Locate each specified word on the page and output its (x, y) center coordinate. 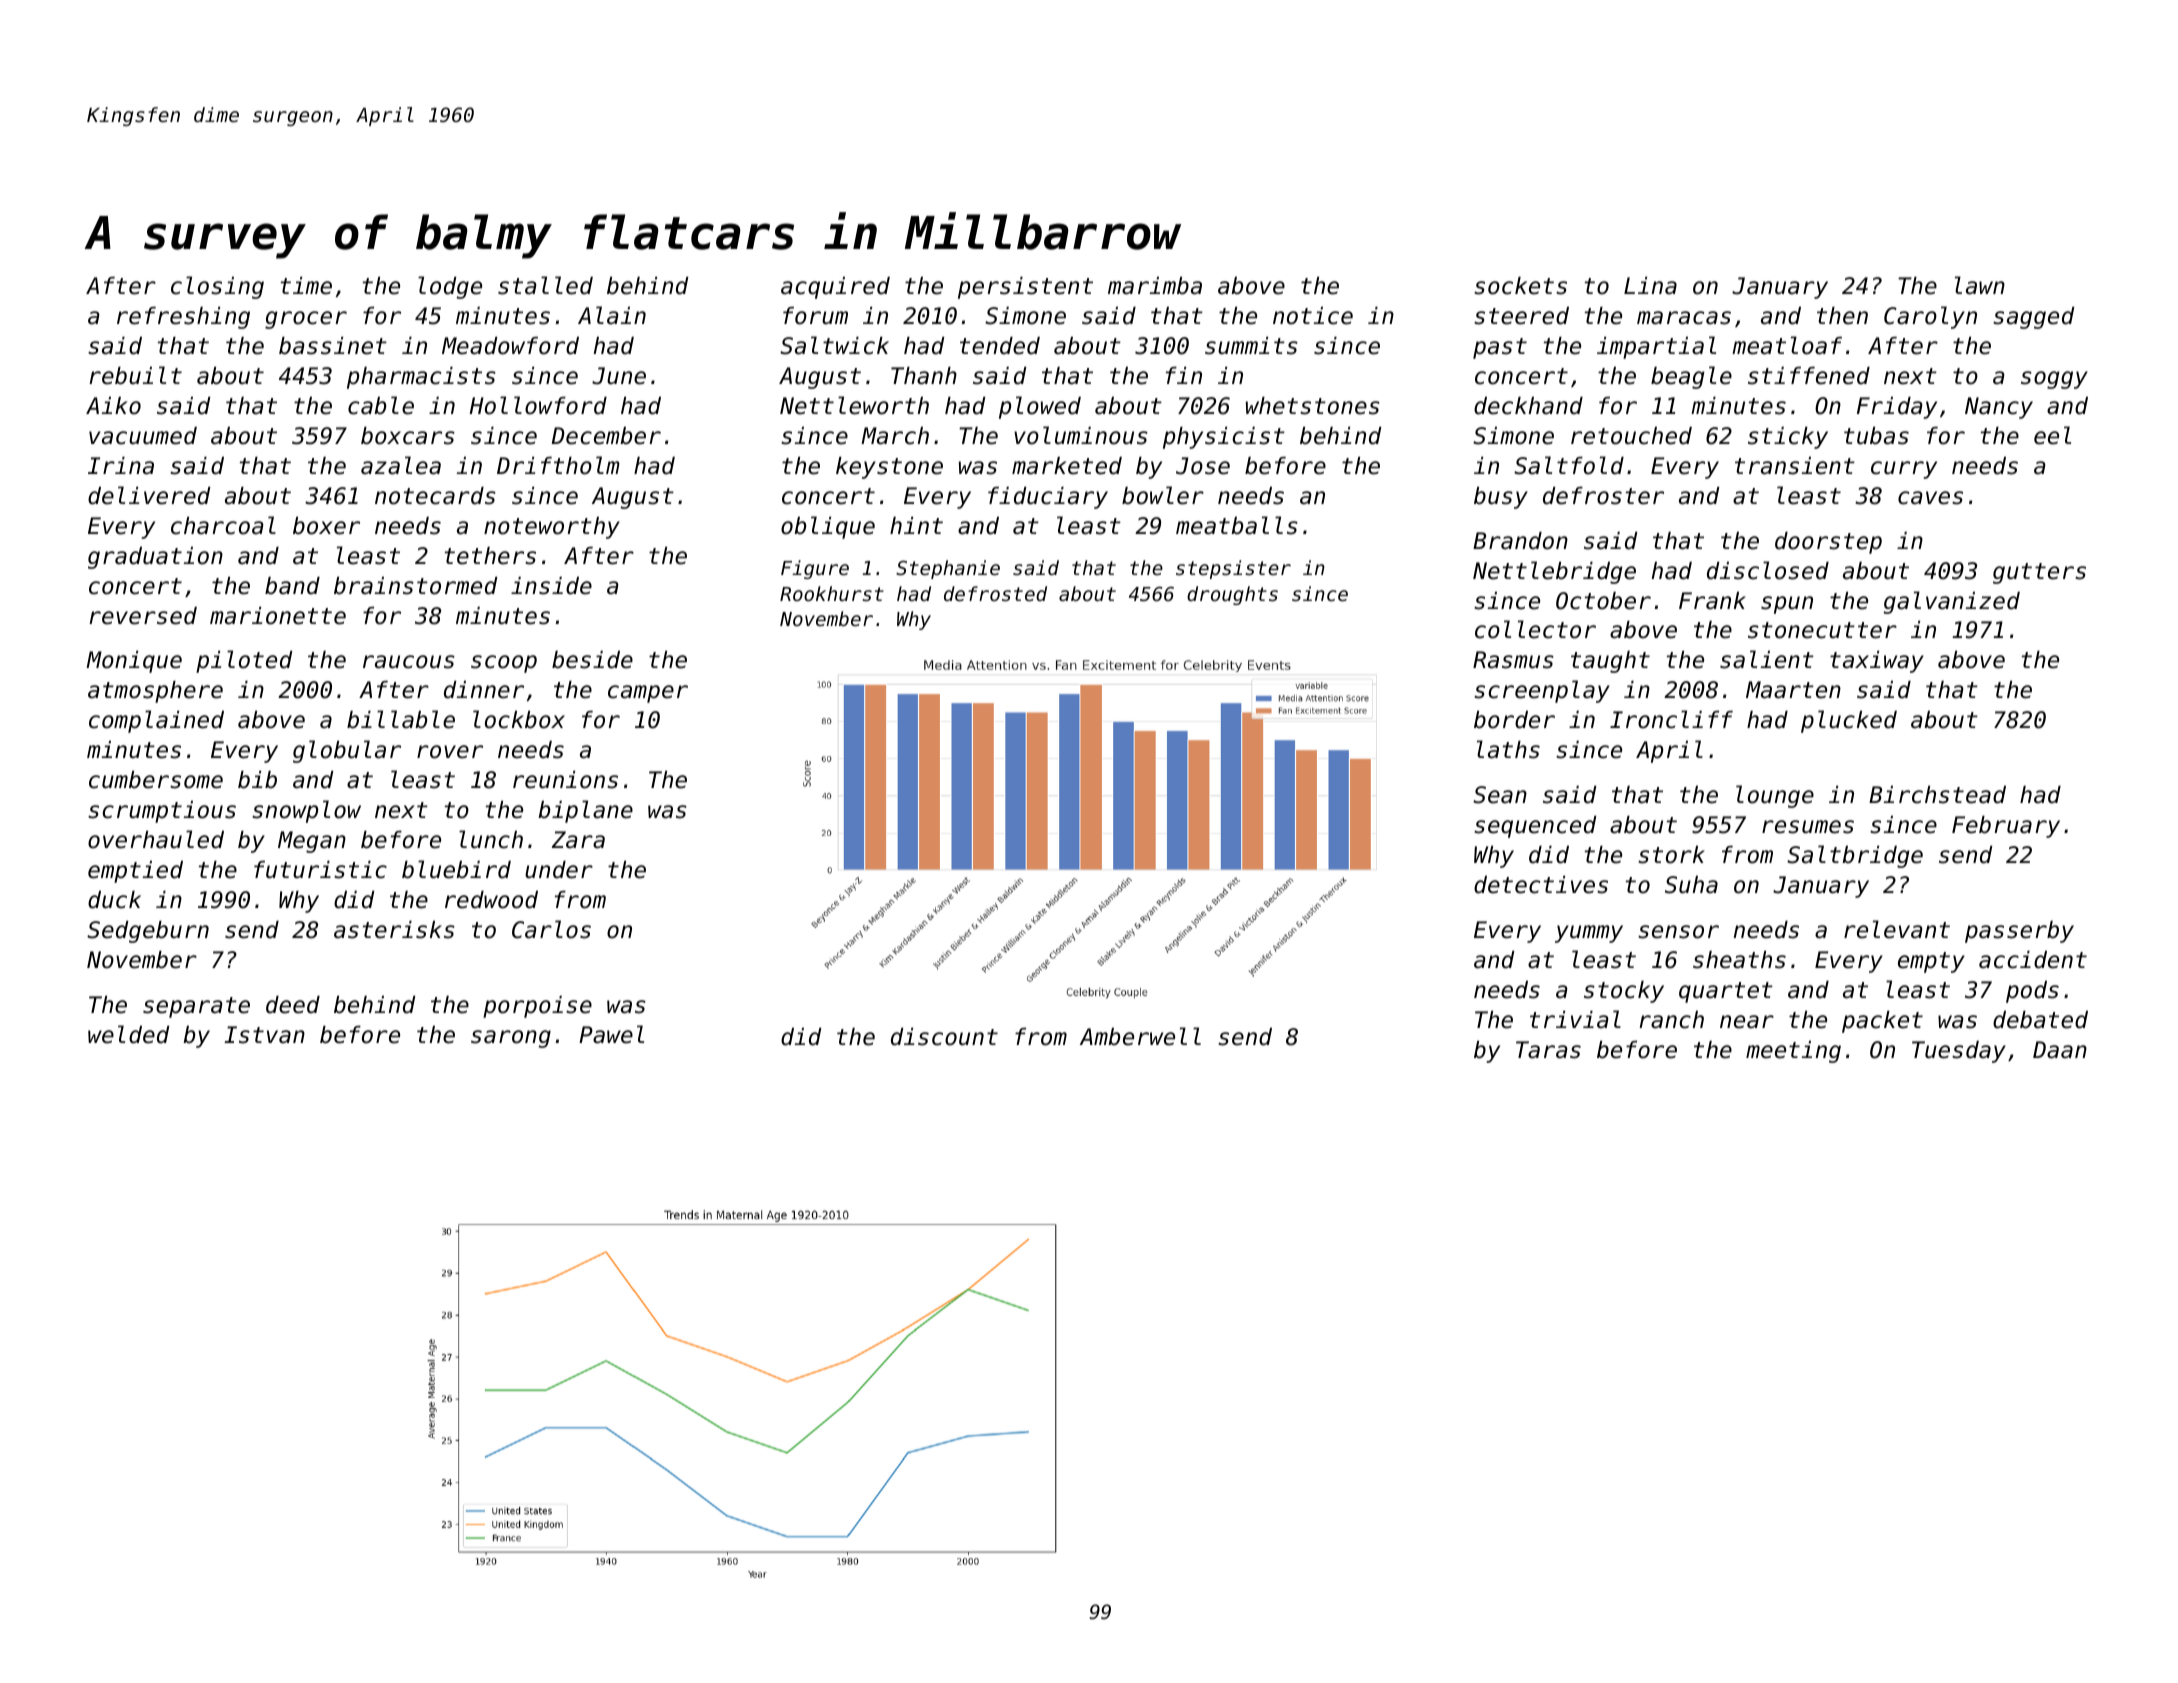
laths (1508, 749)
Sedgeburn (148, 932)
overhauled (156, 839)
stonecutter (1822, 630)
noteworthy (552, 528)
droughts (1232, 595)
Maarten (1793, 690)
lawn (1980, 285)
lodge (450, 287)
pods (2032, 992)
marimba (1155, 286)
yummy (1589, 934)
